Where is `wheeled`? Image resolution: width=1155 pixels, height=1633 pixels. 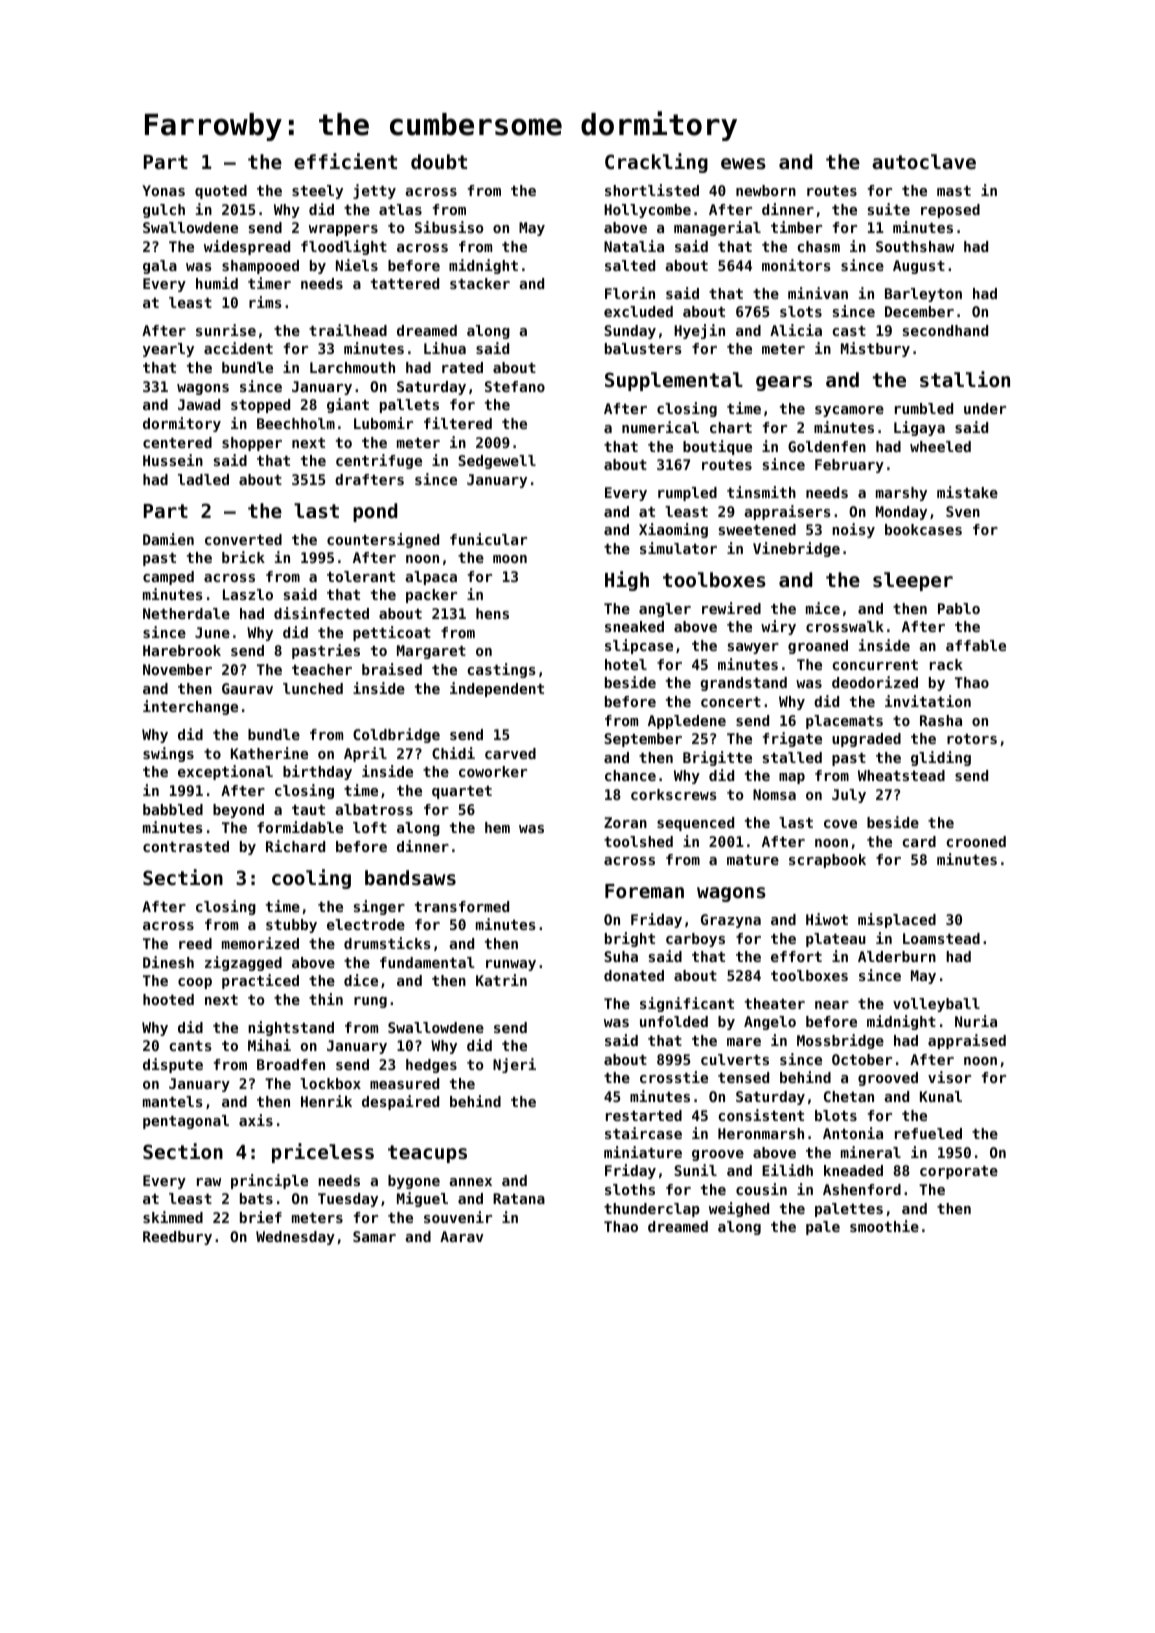
wheeled is located at coordinates (940, 446).
